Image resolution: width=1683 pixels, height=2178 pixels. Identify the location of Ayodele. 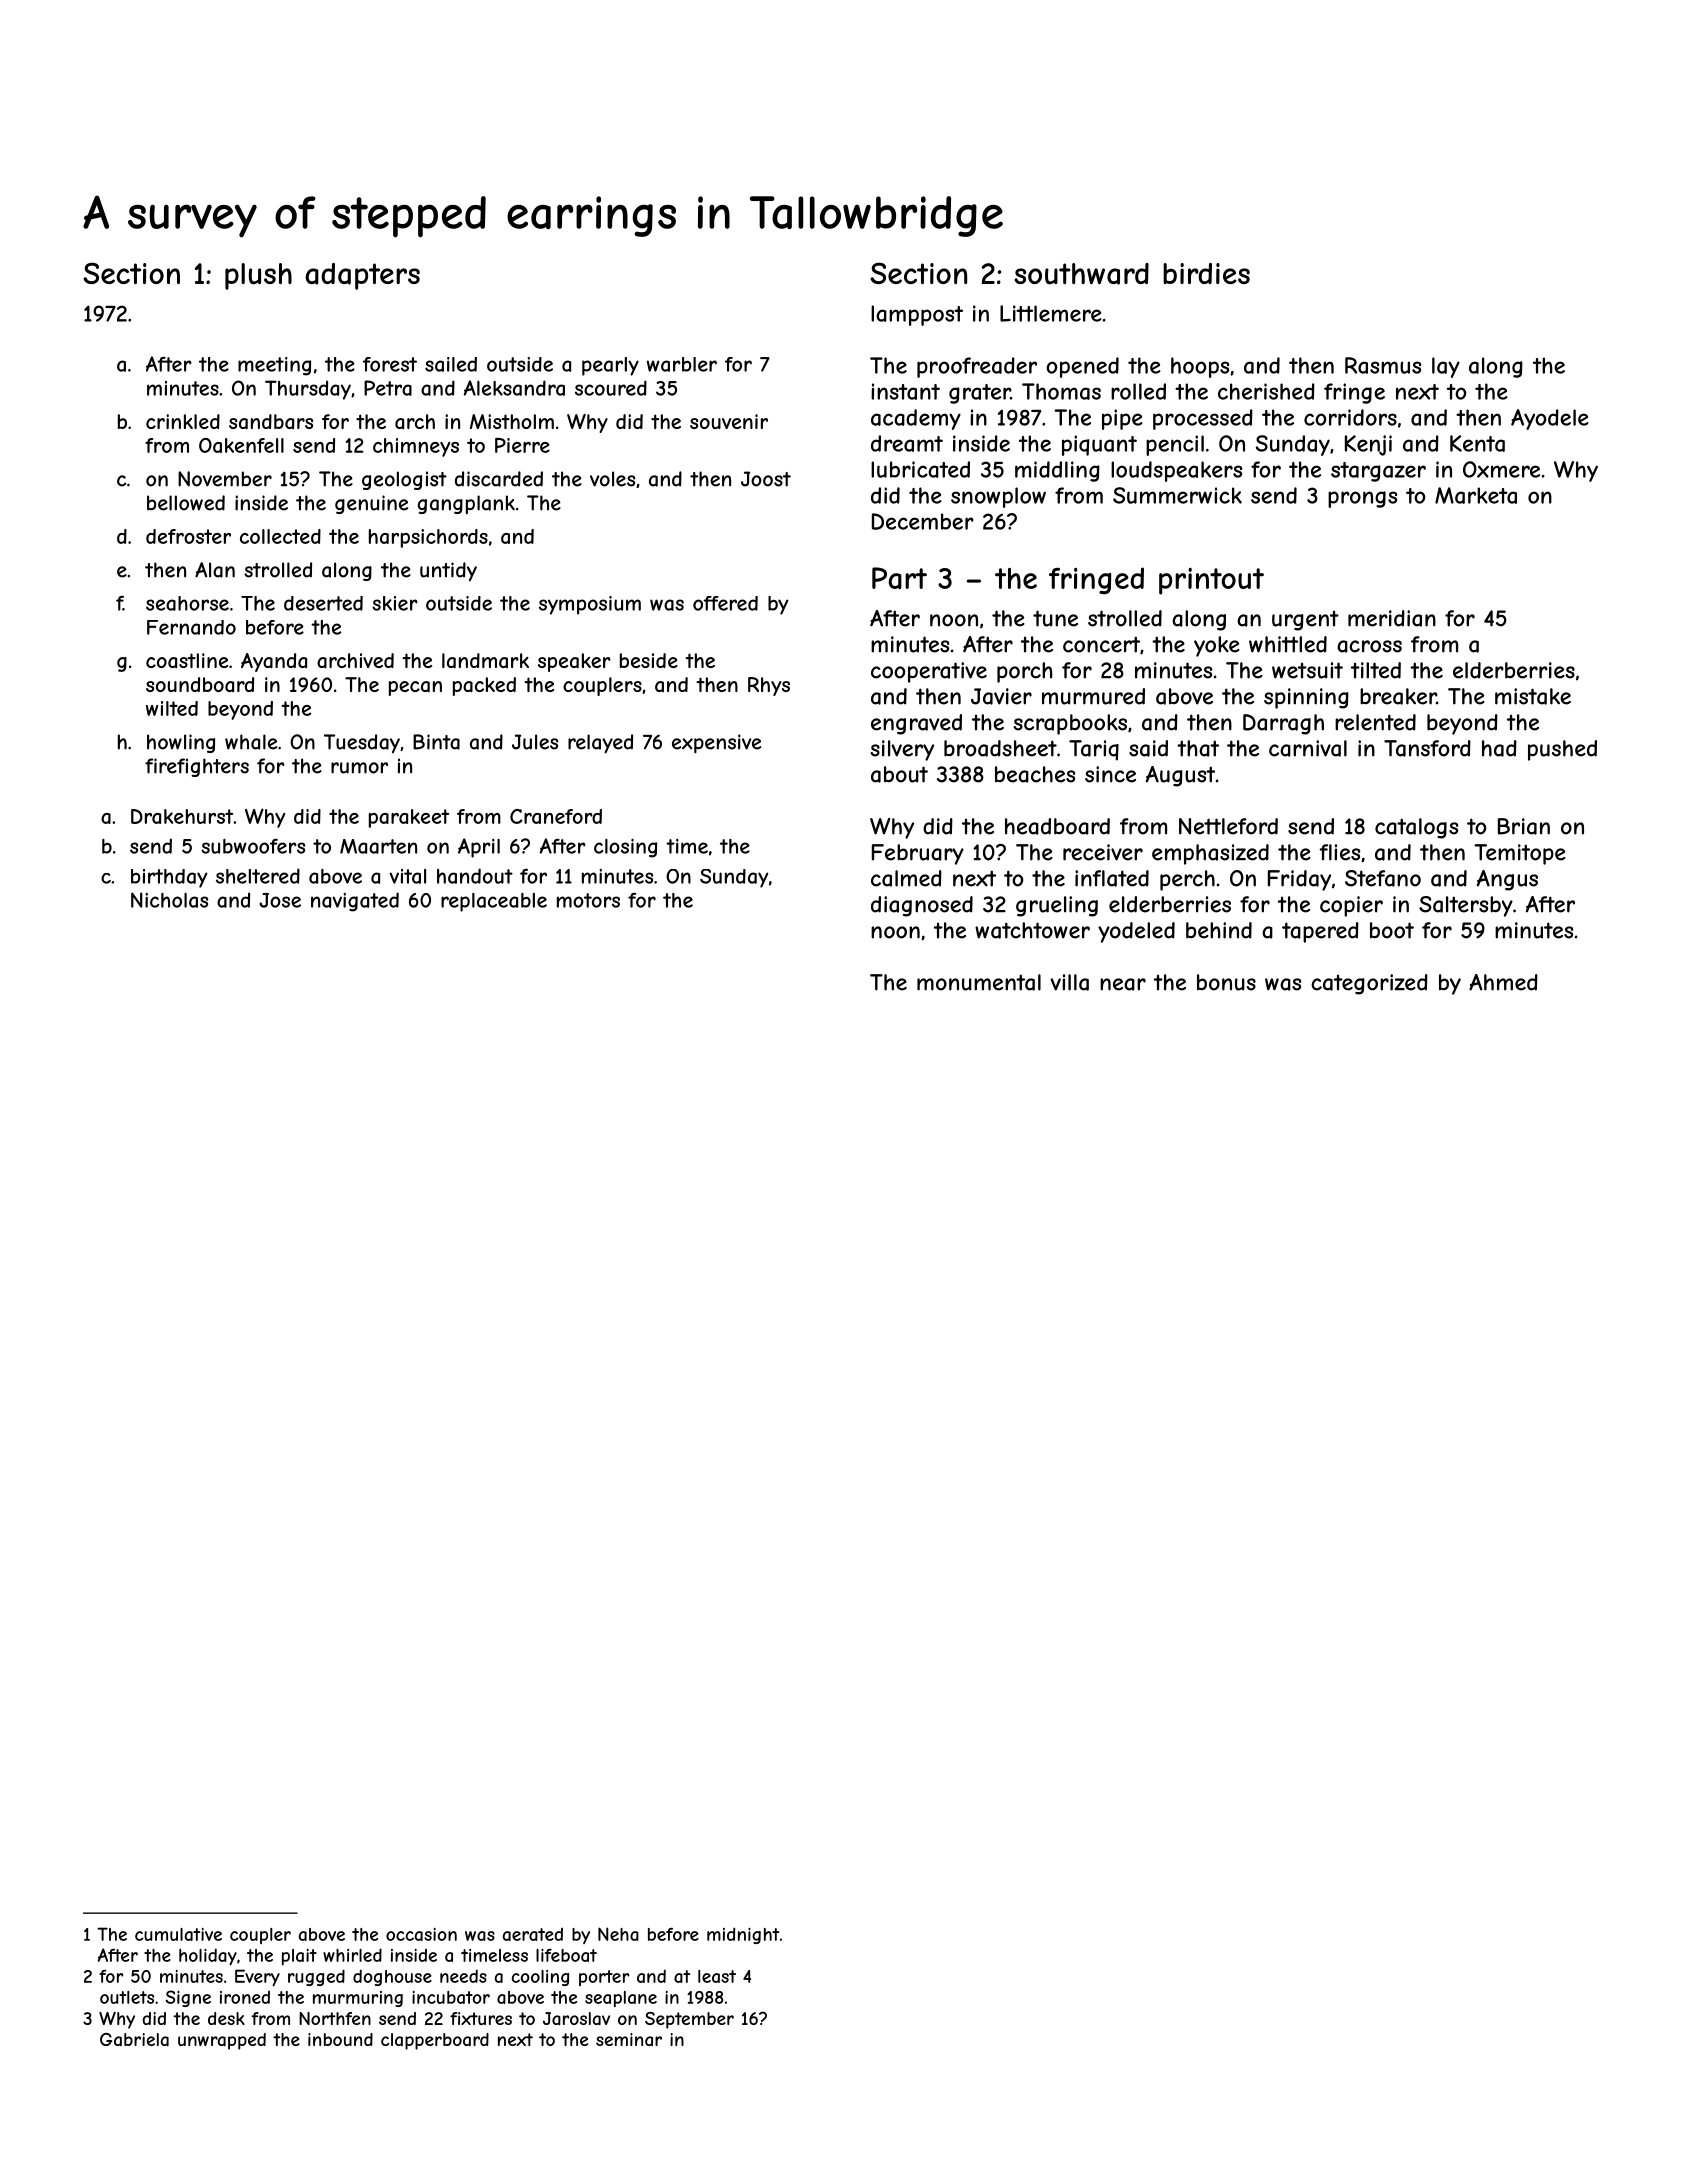
(1550, 419).
